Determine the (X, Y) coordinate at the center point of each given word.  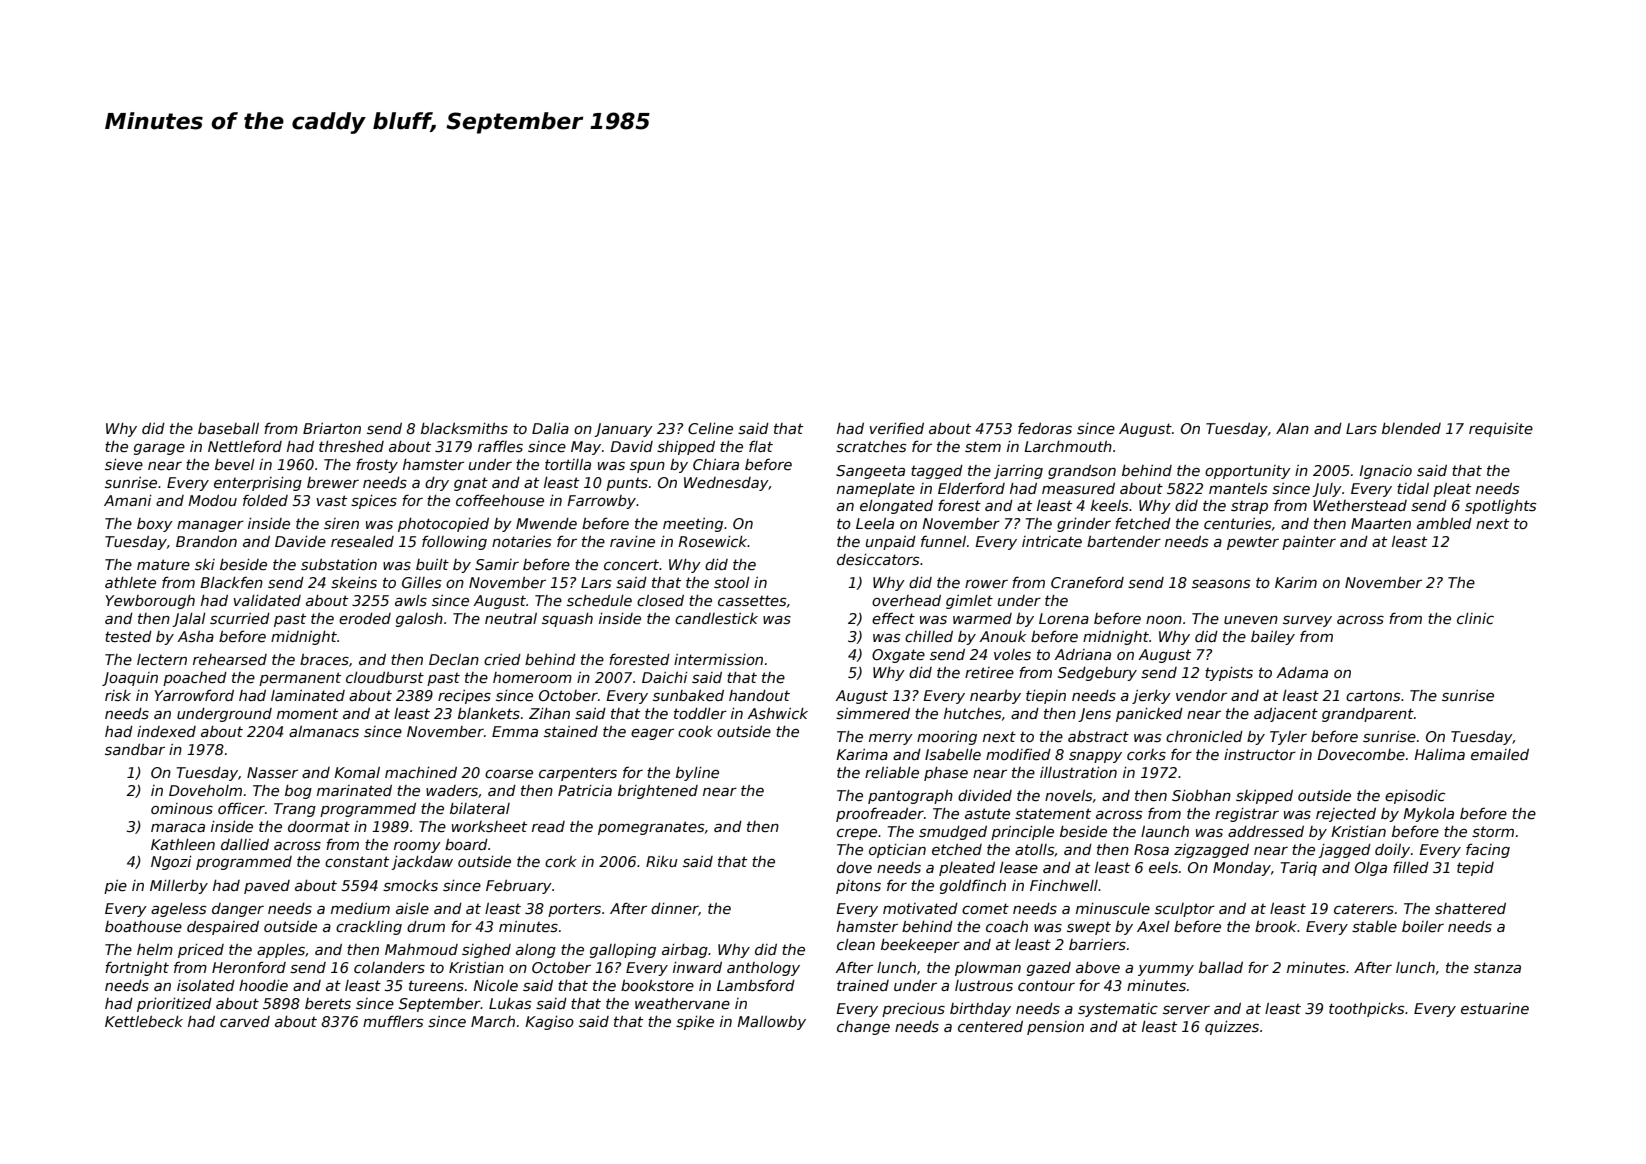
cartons (1373, 695)
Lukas (510, 1003)
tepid (1475, 869)
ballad (1221, 967)
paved (267, 887)
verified (896, 428)
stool (732, 582)
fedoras (1045, 428)
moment (307, 713)
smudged (953, 833)
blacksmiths (464, 428)
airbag (685, 951)
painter (1309, 543)
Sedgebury (1097, 674)
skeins (354, 582)
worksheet (489, 826)
